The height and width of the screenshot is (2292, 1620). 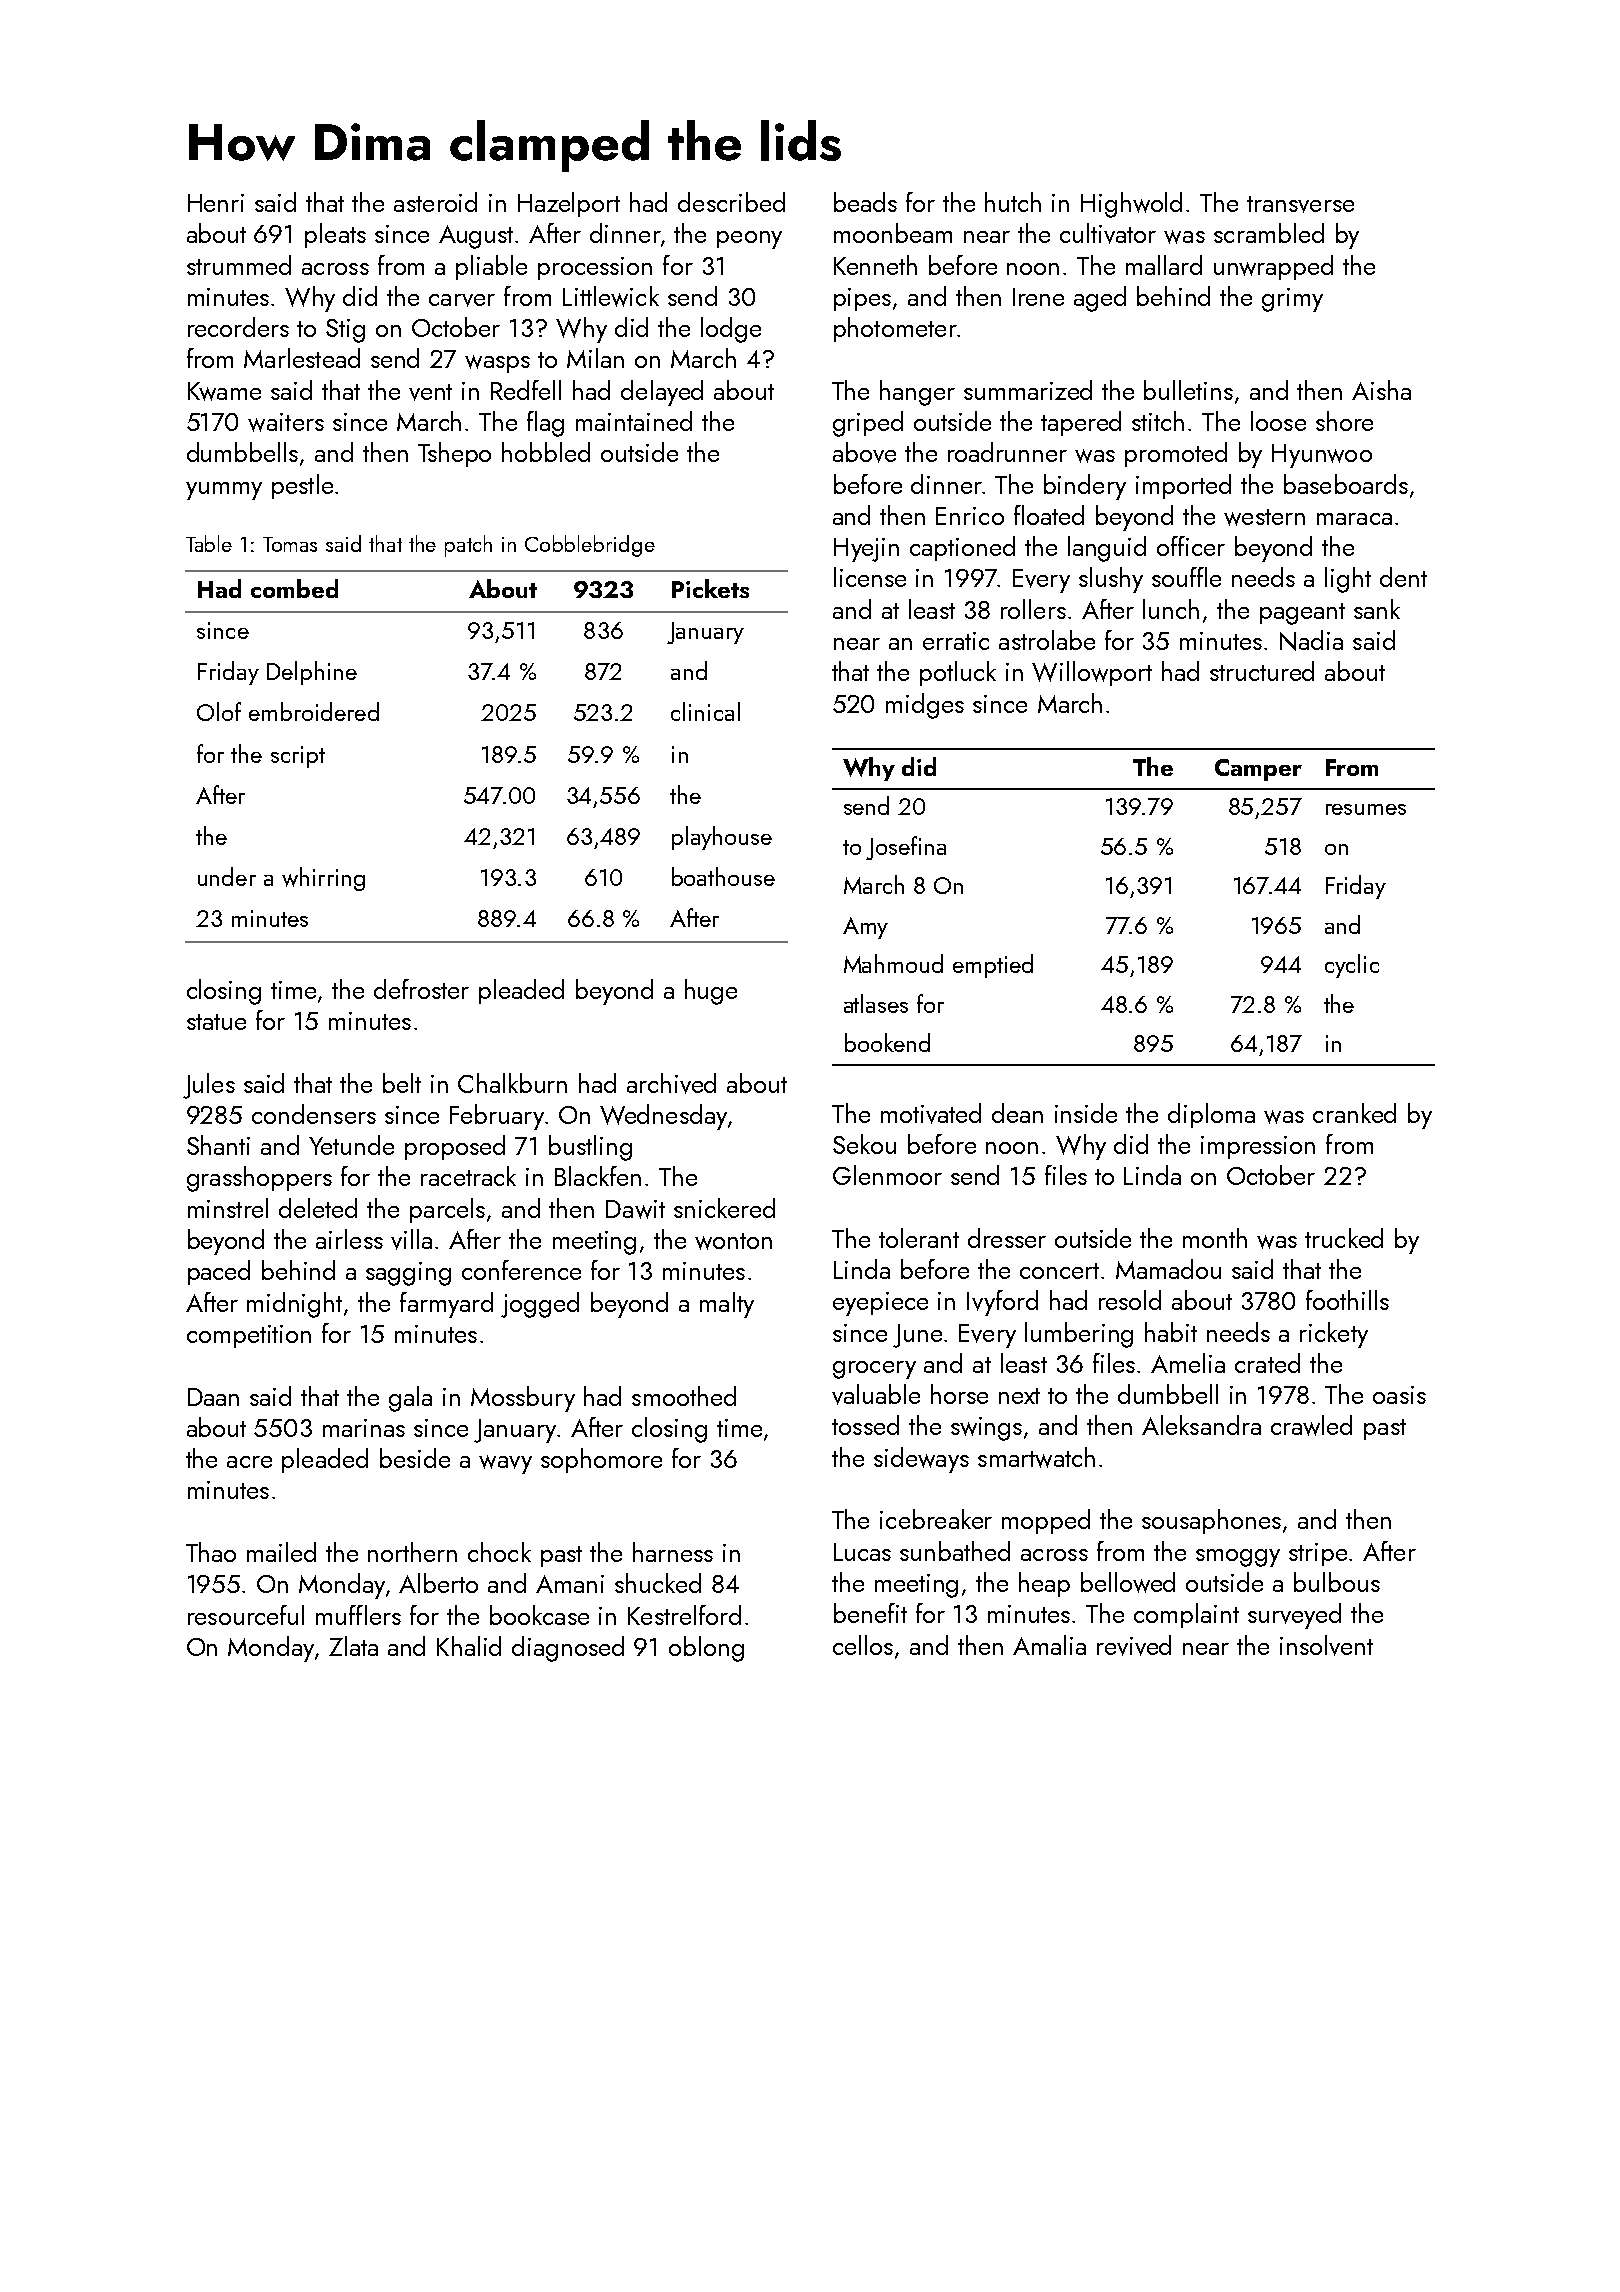 What do you see at coordinates (1300, 204) in the screenshot?
I see `transverse` at bounding box center [1300, 204].
